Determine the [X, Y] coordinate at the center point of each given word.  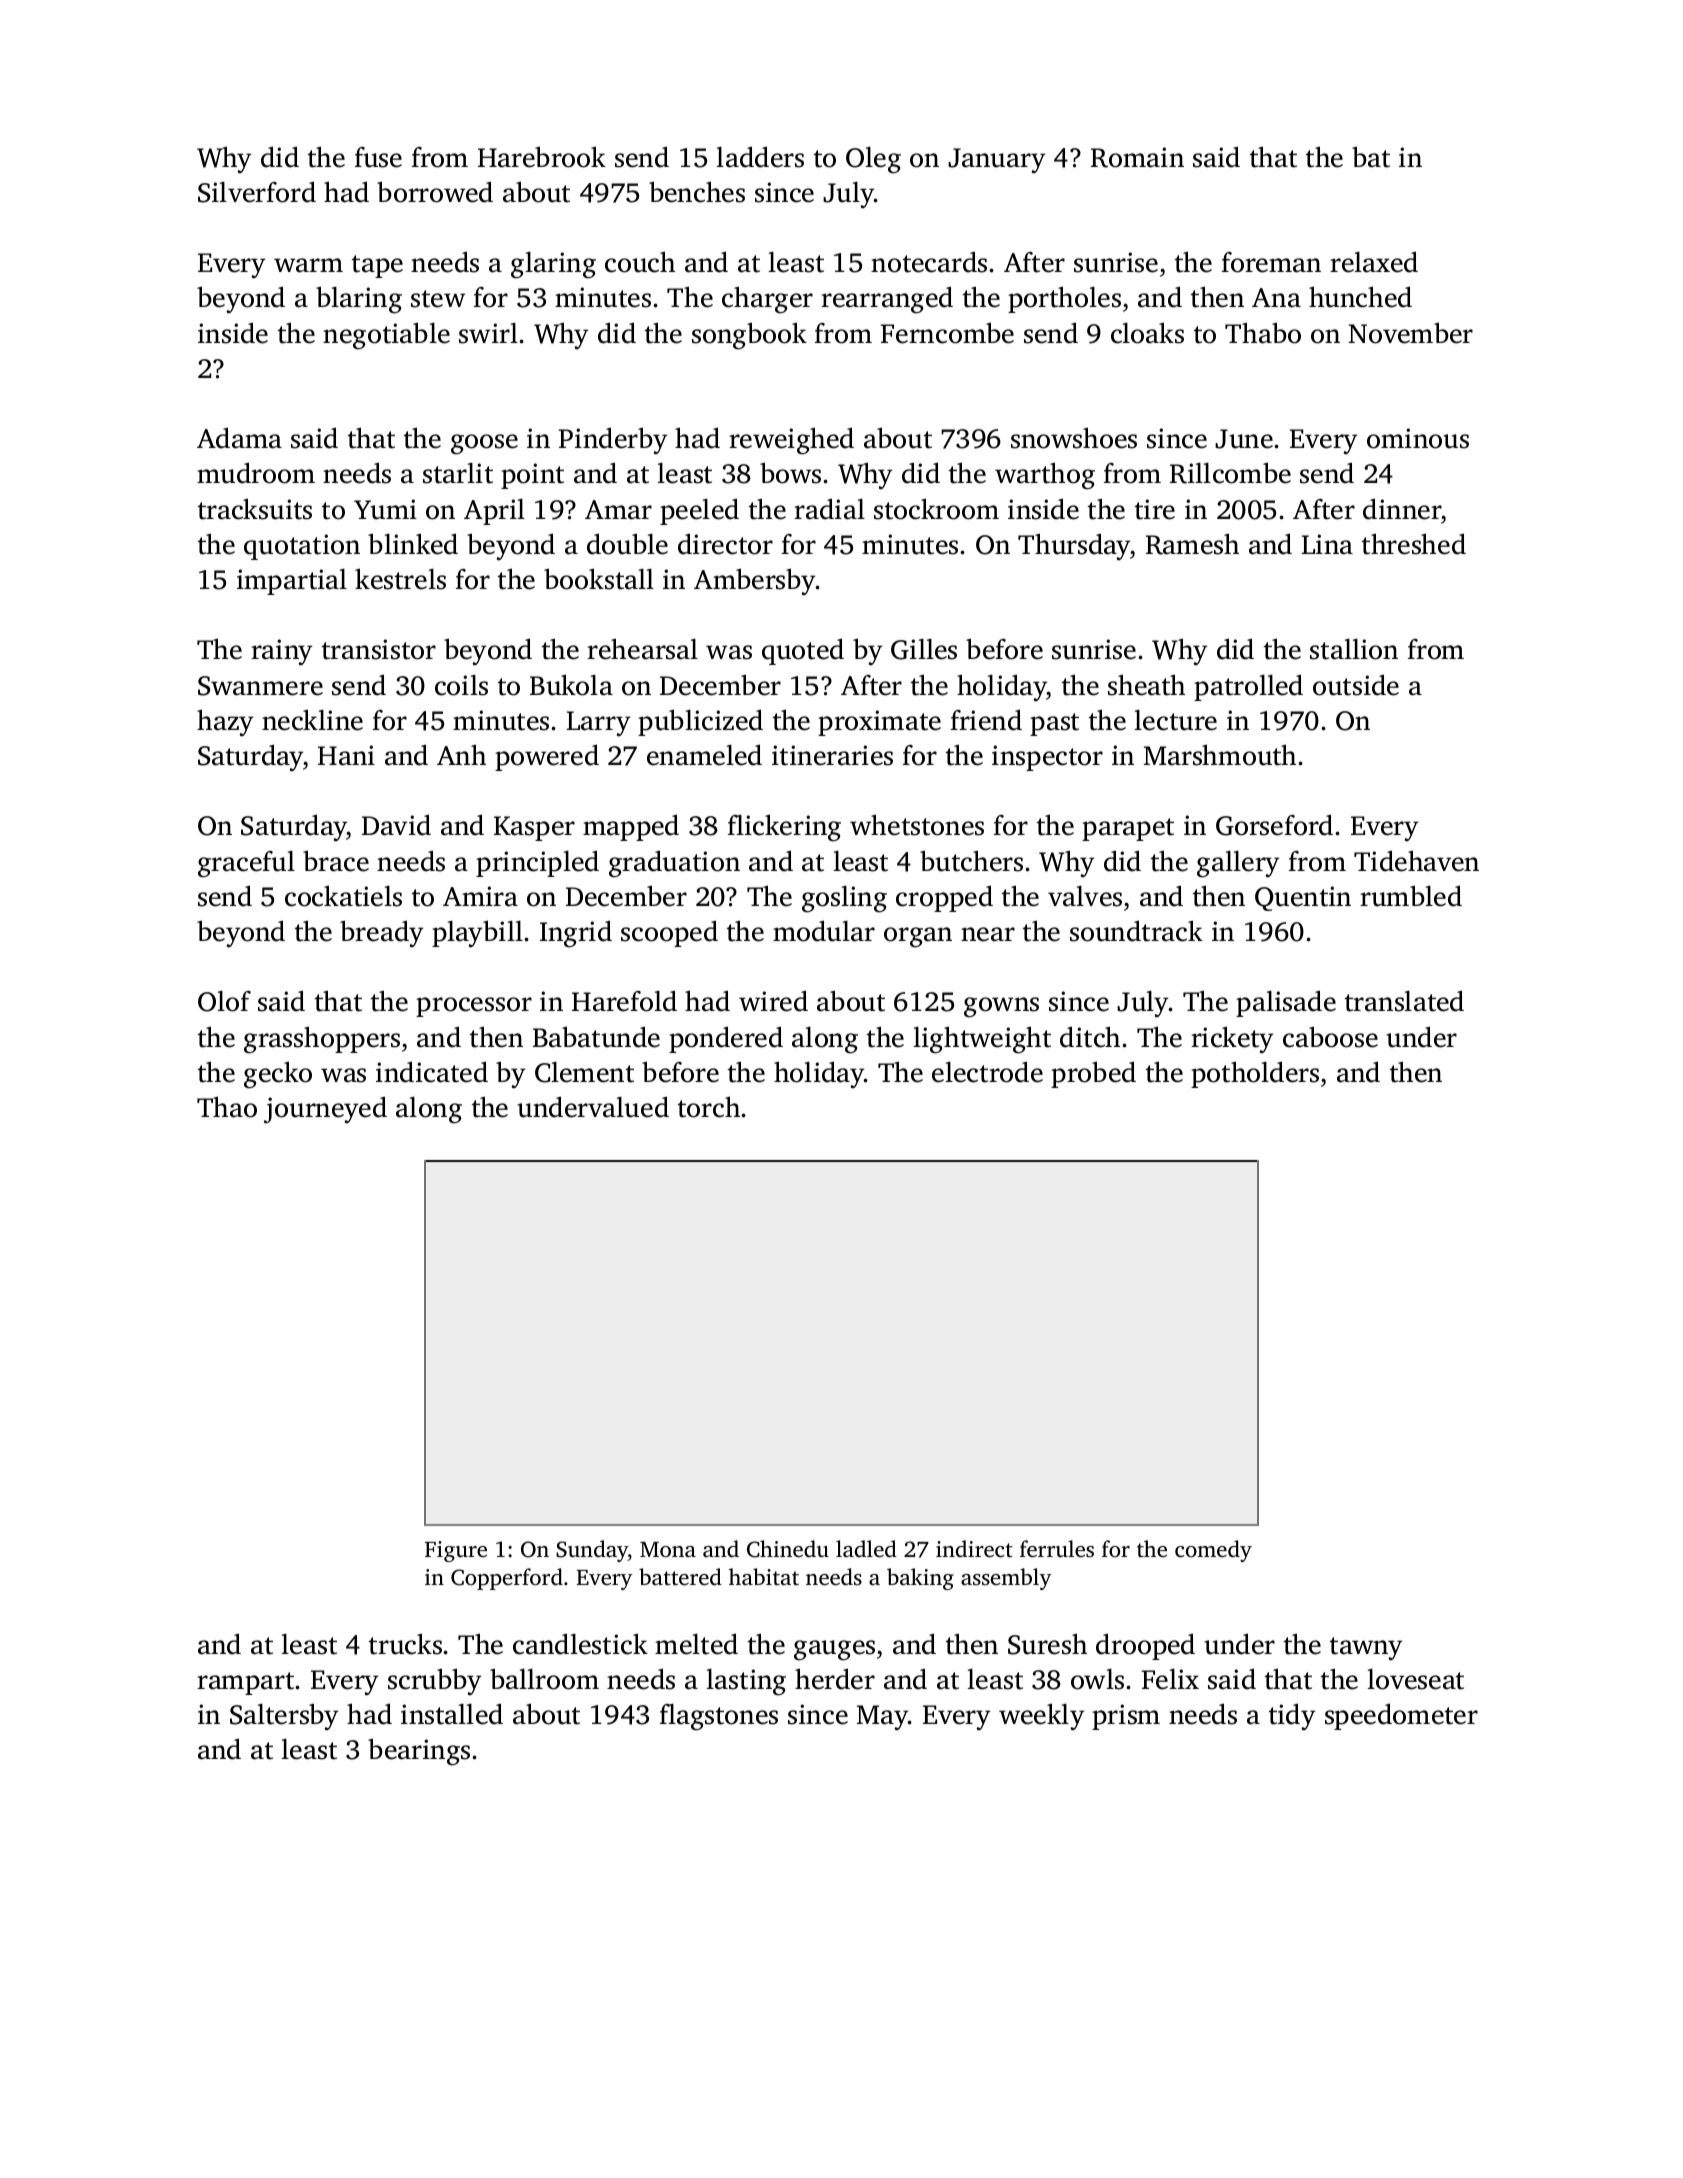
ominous [1418, 438]
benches [697, 192]
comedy [1213, 1551]
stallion [1354, 649]
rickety [1232, 1040]
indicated [432, 1072]
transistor [379, 649]
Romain [1137, 157]
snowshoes [1074, 438]
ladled [866, 1549]
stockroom [936, 509]
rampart [246, 1683]
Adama [239, 438]
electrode [987, 1072]
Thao [227, 1107]
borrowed [435, 192]
